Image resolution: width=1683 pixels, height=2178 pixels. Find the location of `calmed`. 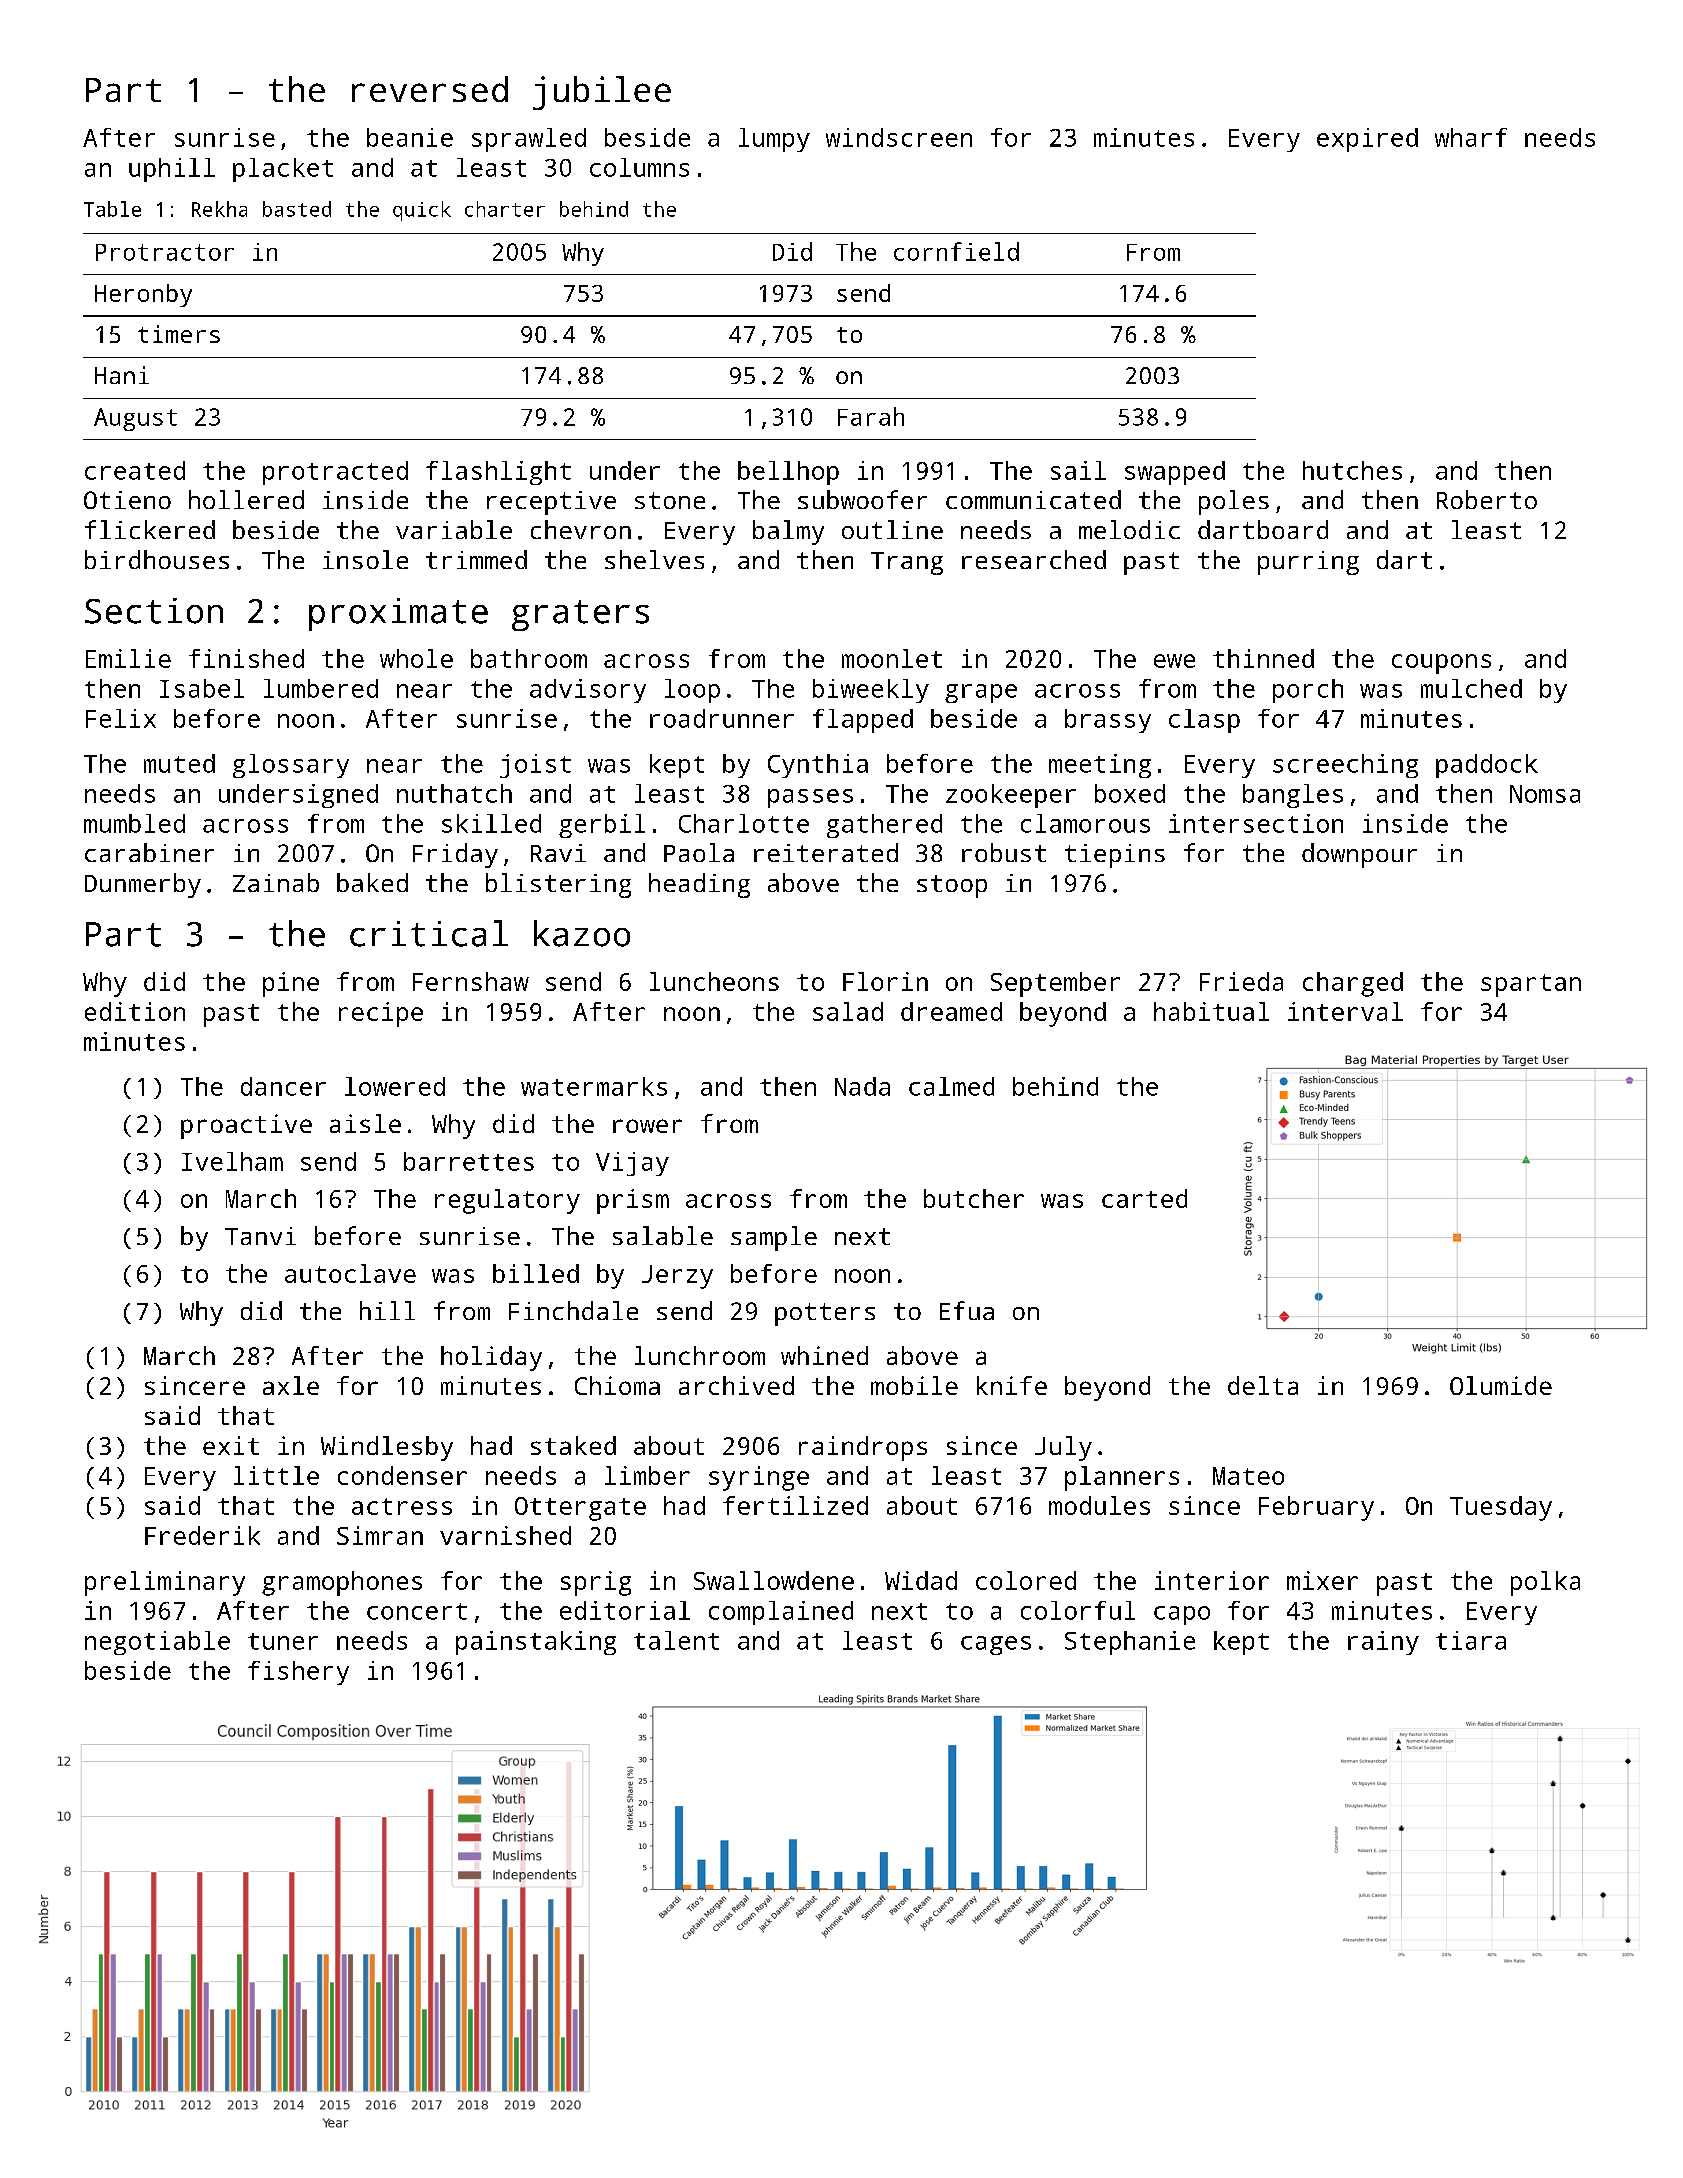

calmed is located at coordinates (951, 1086).
